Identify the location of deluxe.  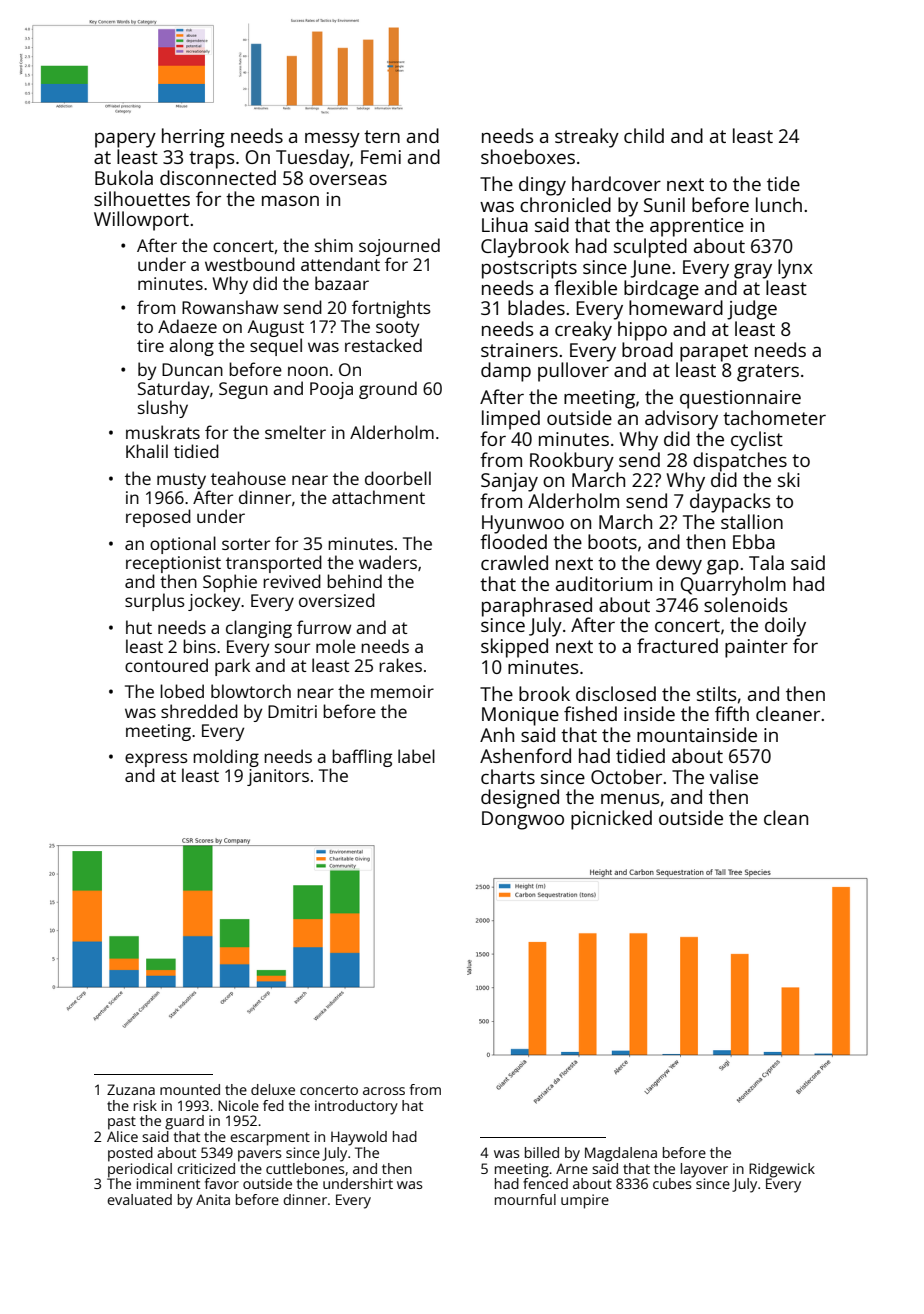
(273, 1089).
